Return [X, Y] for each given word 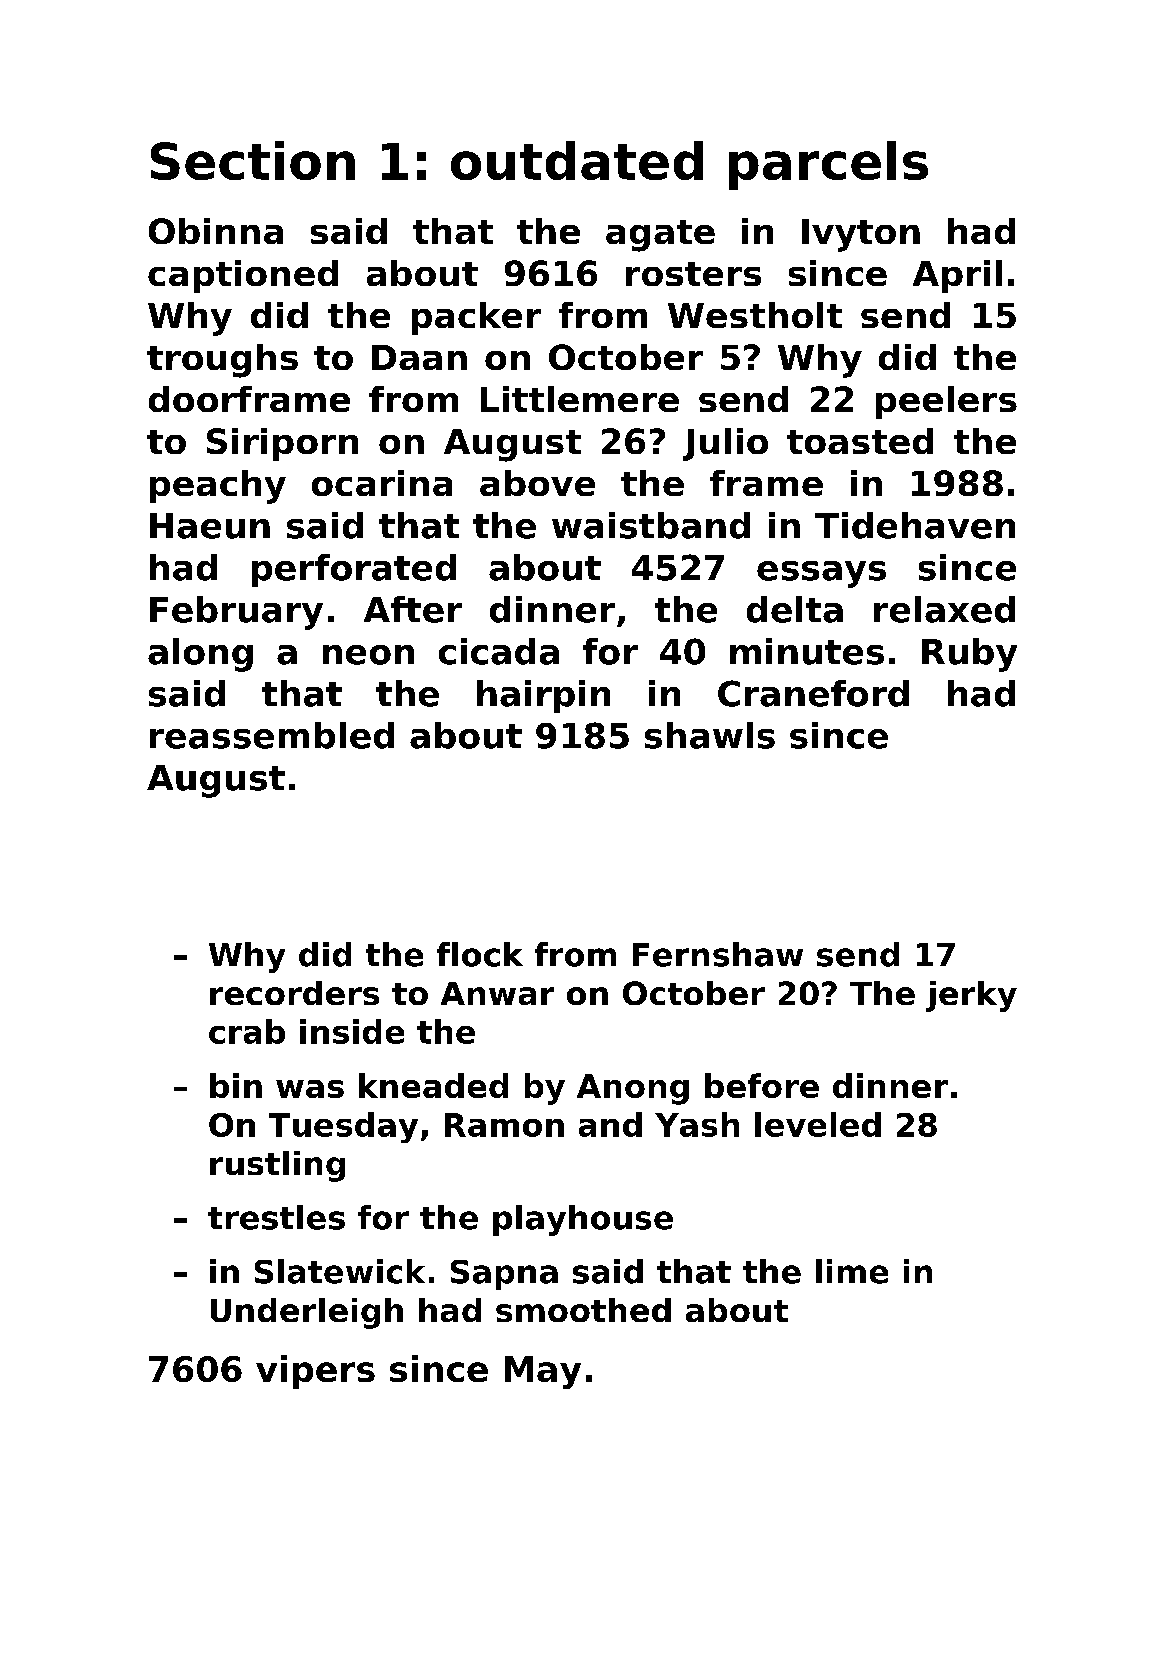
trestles [276, 1217]
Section [253, 160]
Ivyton [861, 235]
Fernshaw [718, 954]
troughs [222, 361]
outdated [577, 160]
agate [660, 236]
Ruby [969, 655]
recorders [294, 993]
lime [852, 1271]
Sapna [504, 1275]
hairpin [543, 696]
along [200, 655]
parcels [828, 165]
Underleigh [307, 1313]
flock [480, 954]
